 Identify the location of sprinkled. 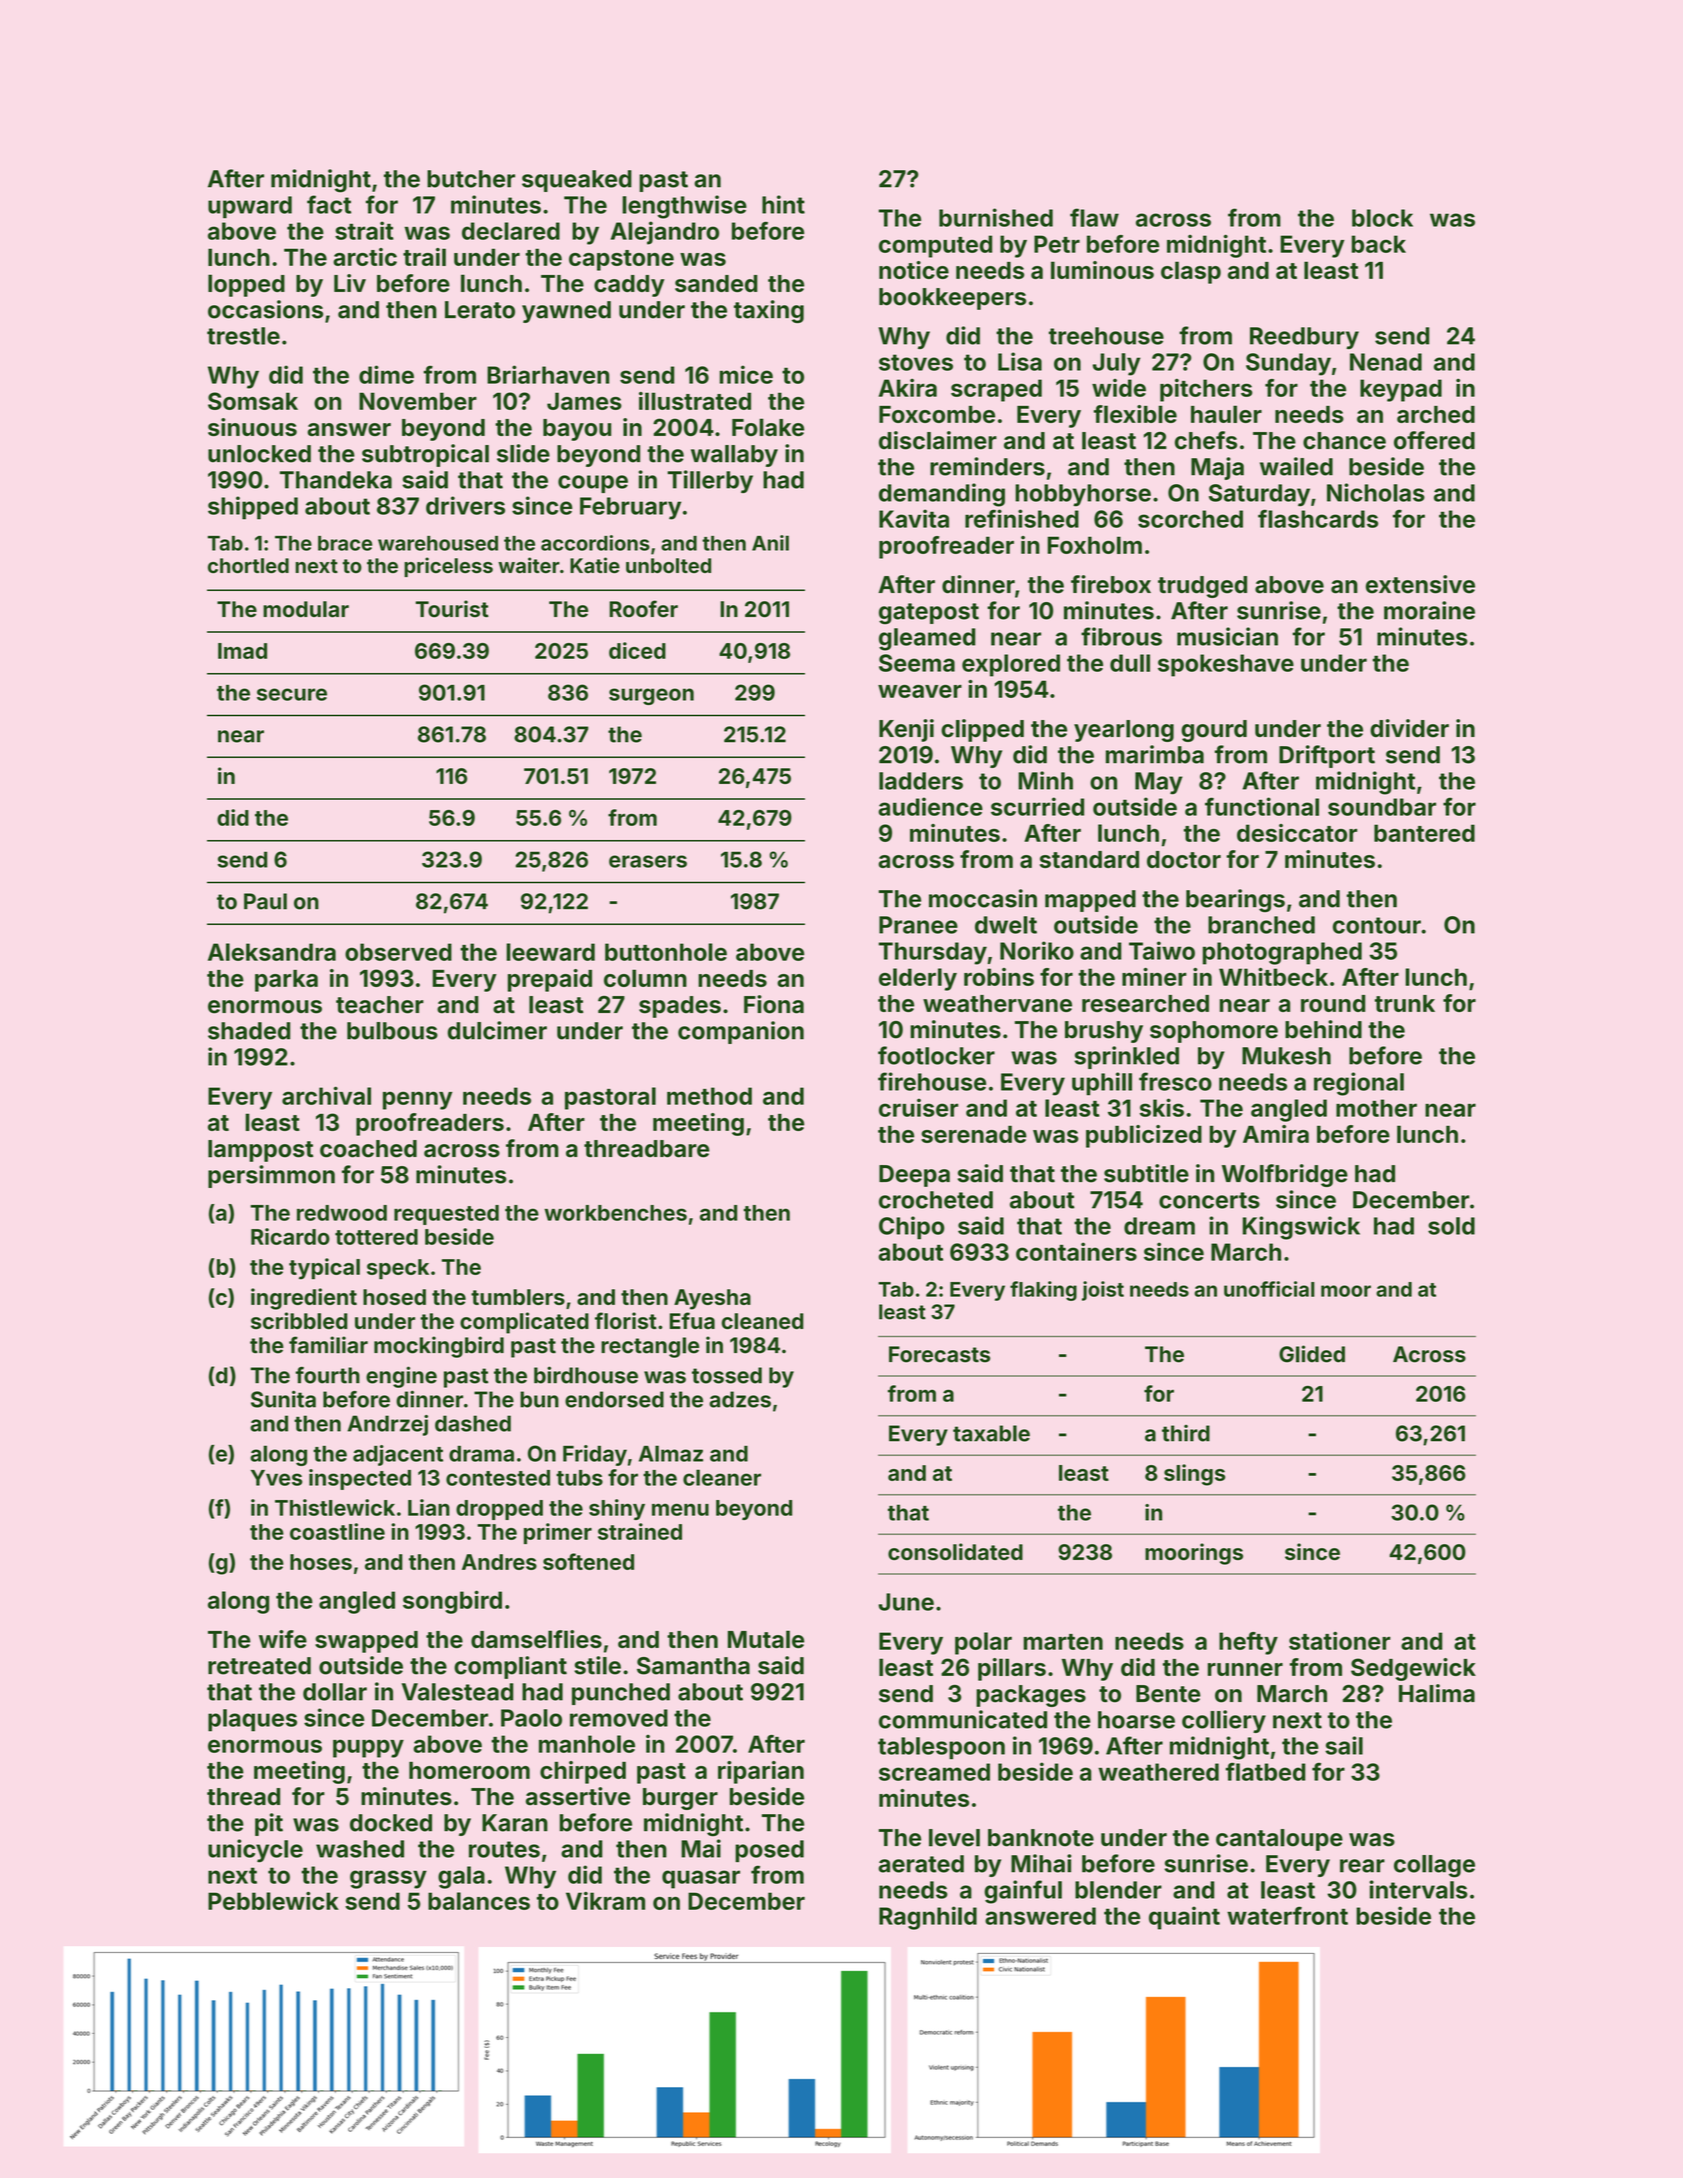
(1126, 1057).
